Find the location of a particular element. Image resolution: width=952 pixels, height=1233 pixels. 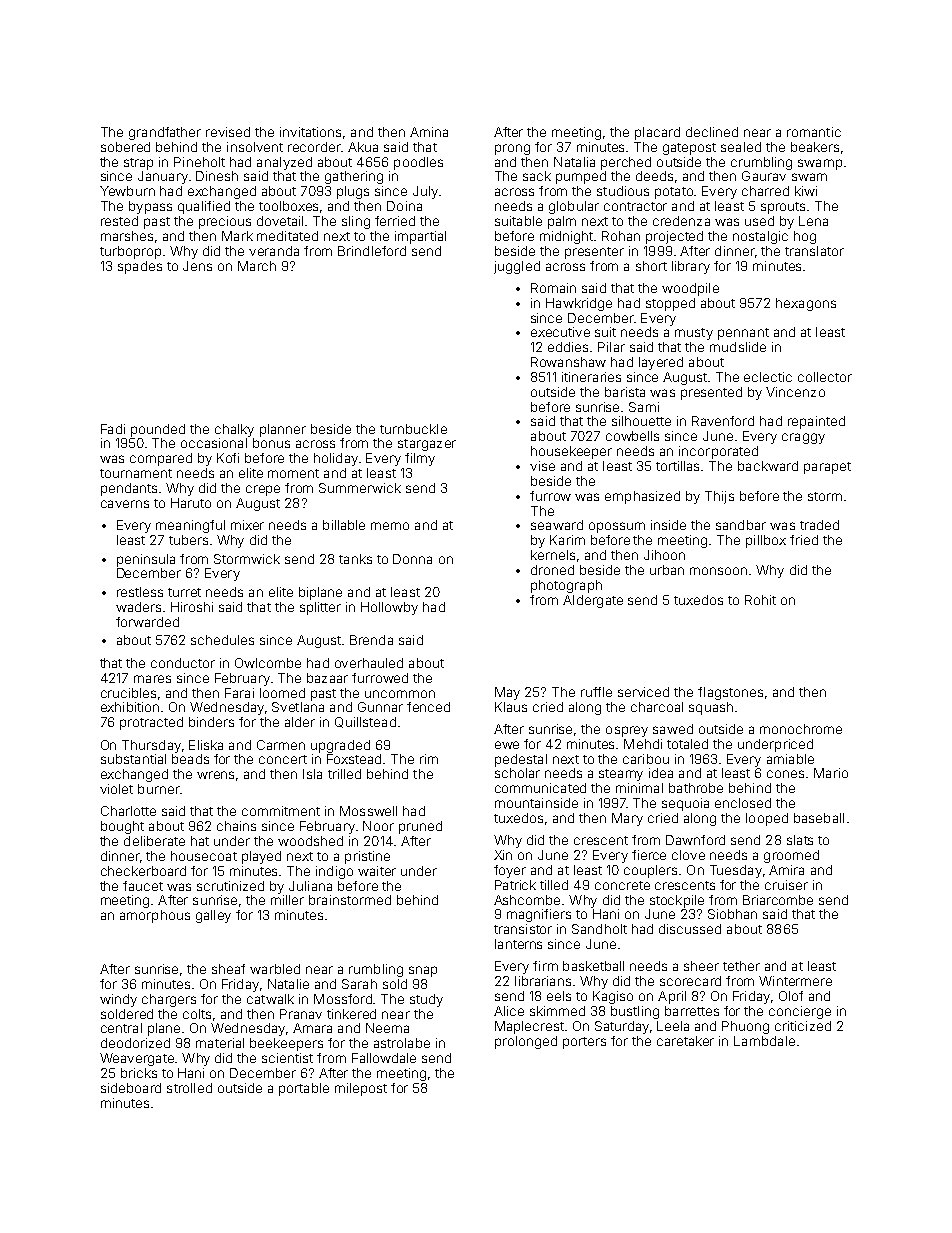

chargers is located at coordinates (169, 1000).
